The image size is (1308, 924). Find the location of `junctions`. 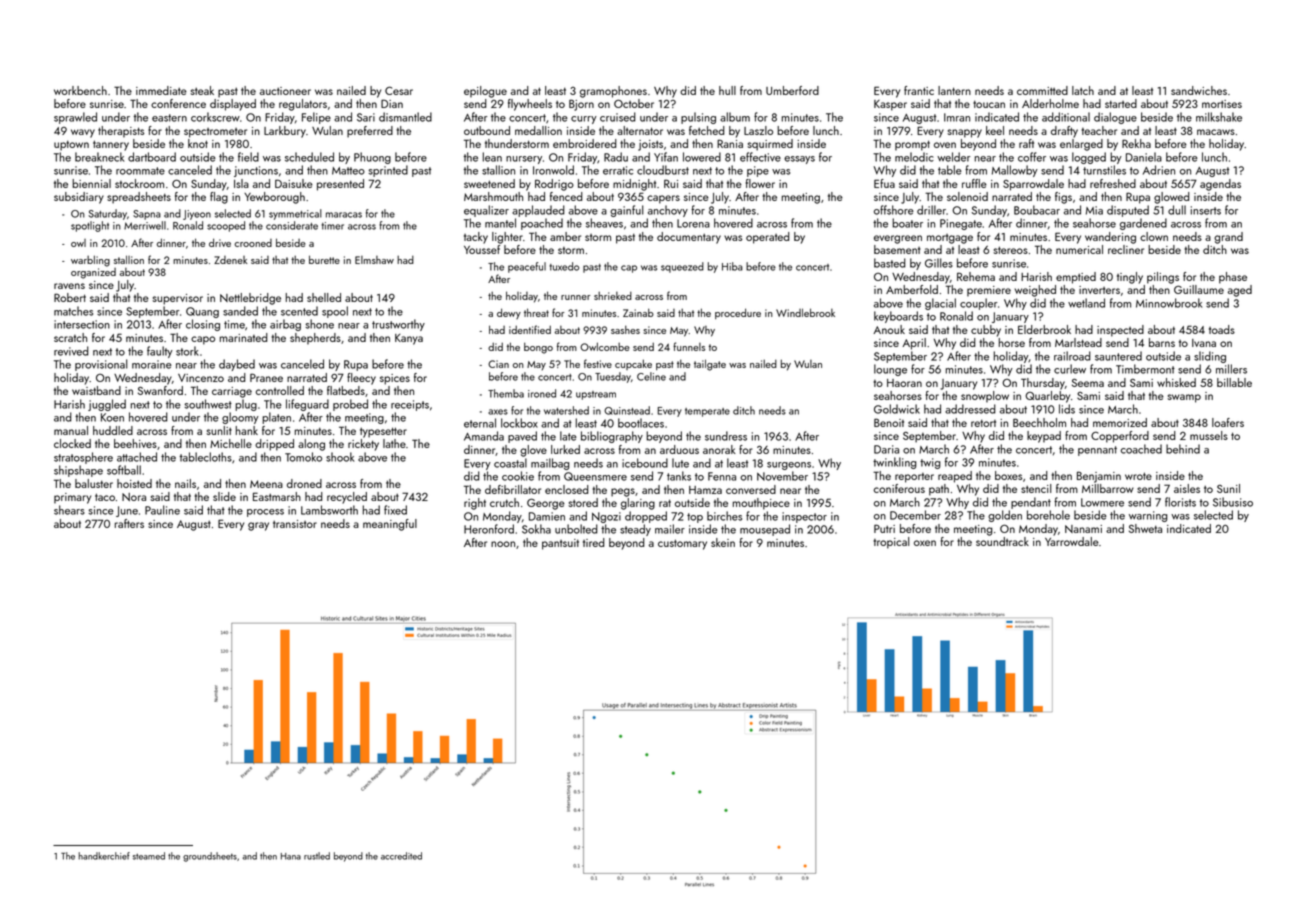

junctions is located at coordinates (256, 171).
